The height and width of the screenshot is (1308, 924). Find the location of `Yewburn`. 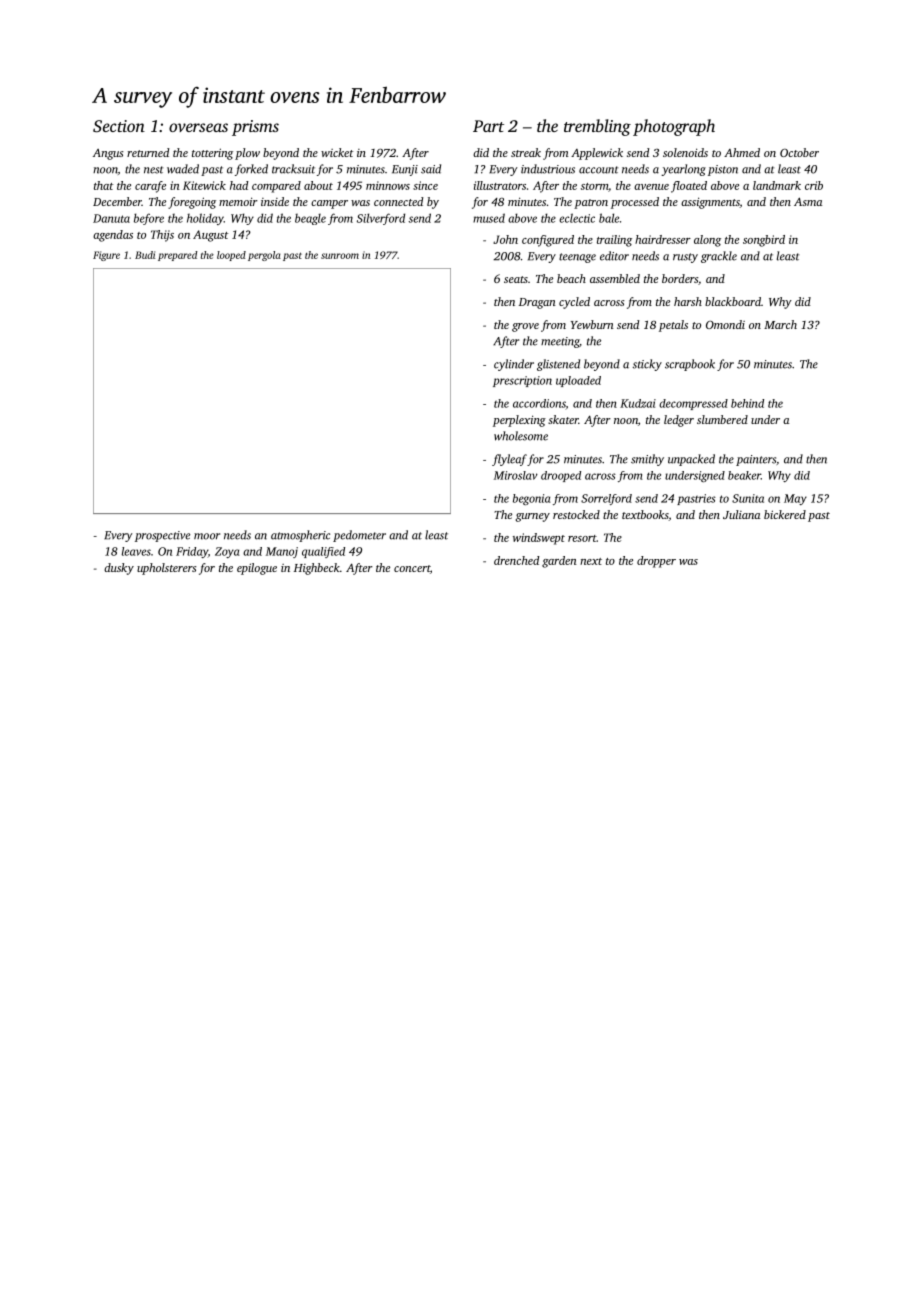

Yewburn is located at coordinates (592, 324).
